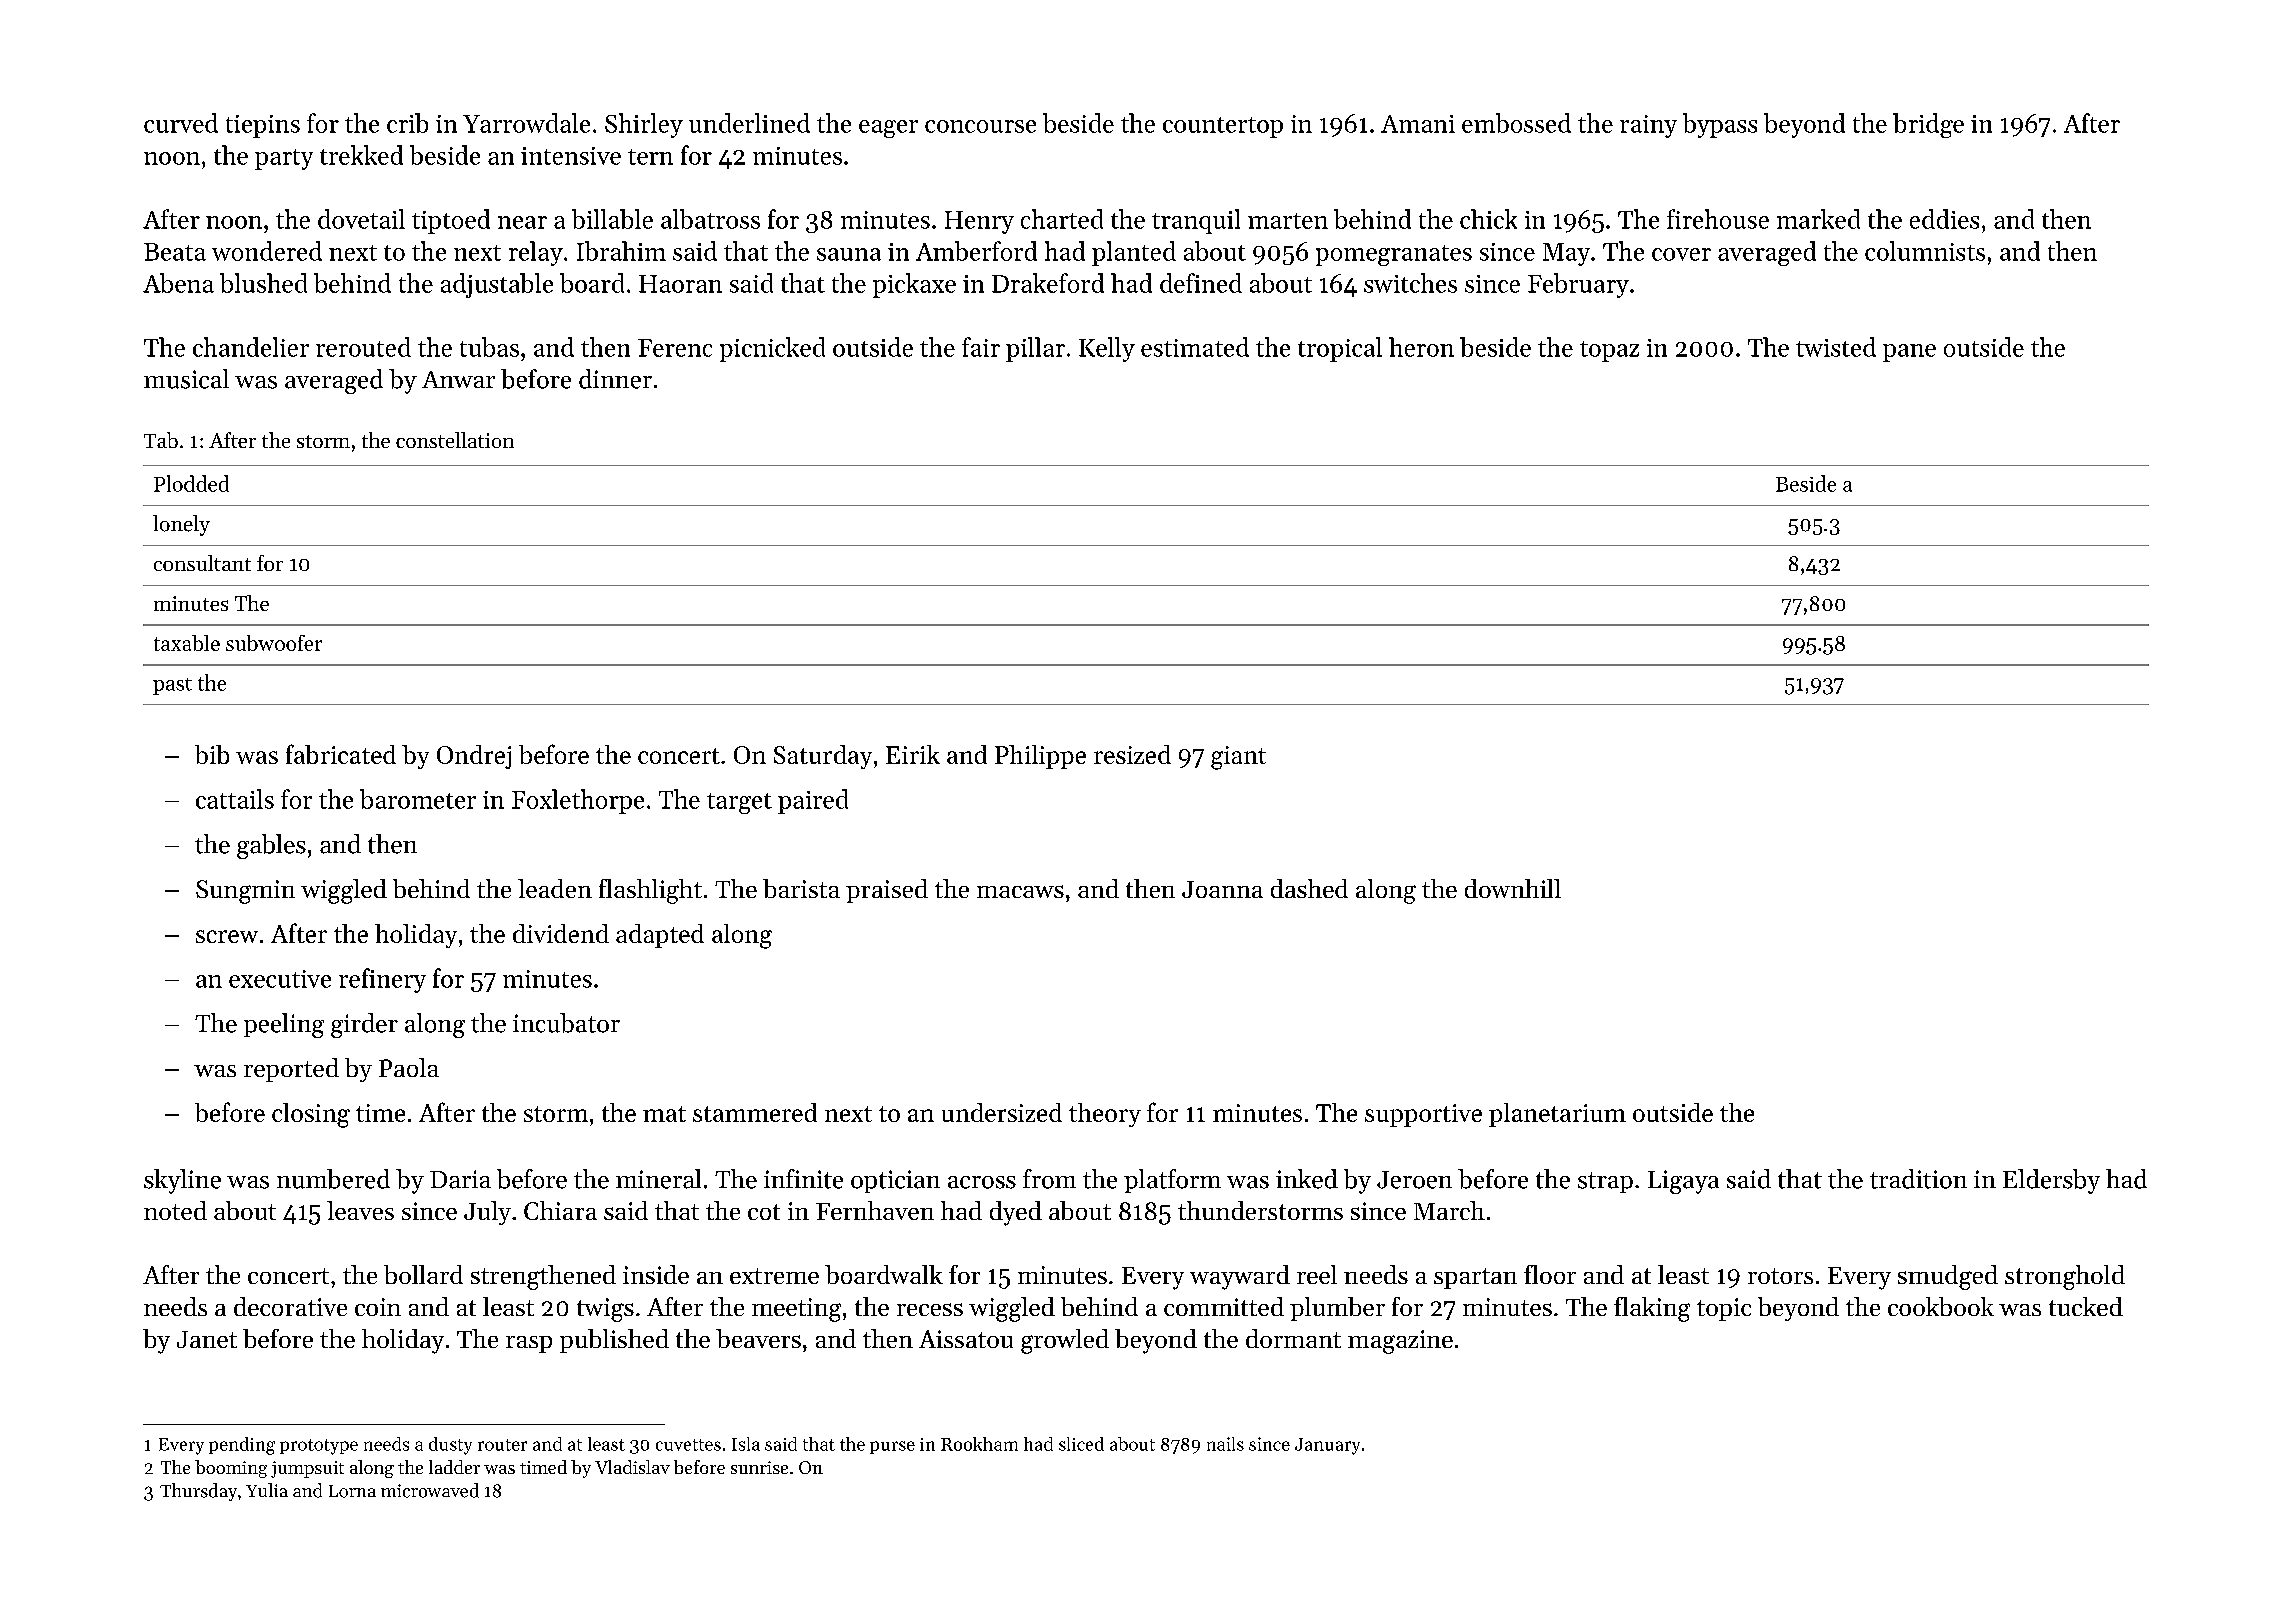 The height and width of the screenshot is (1620, 2292). Describe the element at coordinates (430, 1490) in the screenshot. I see `microwaved` at that location.
